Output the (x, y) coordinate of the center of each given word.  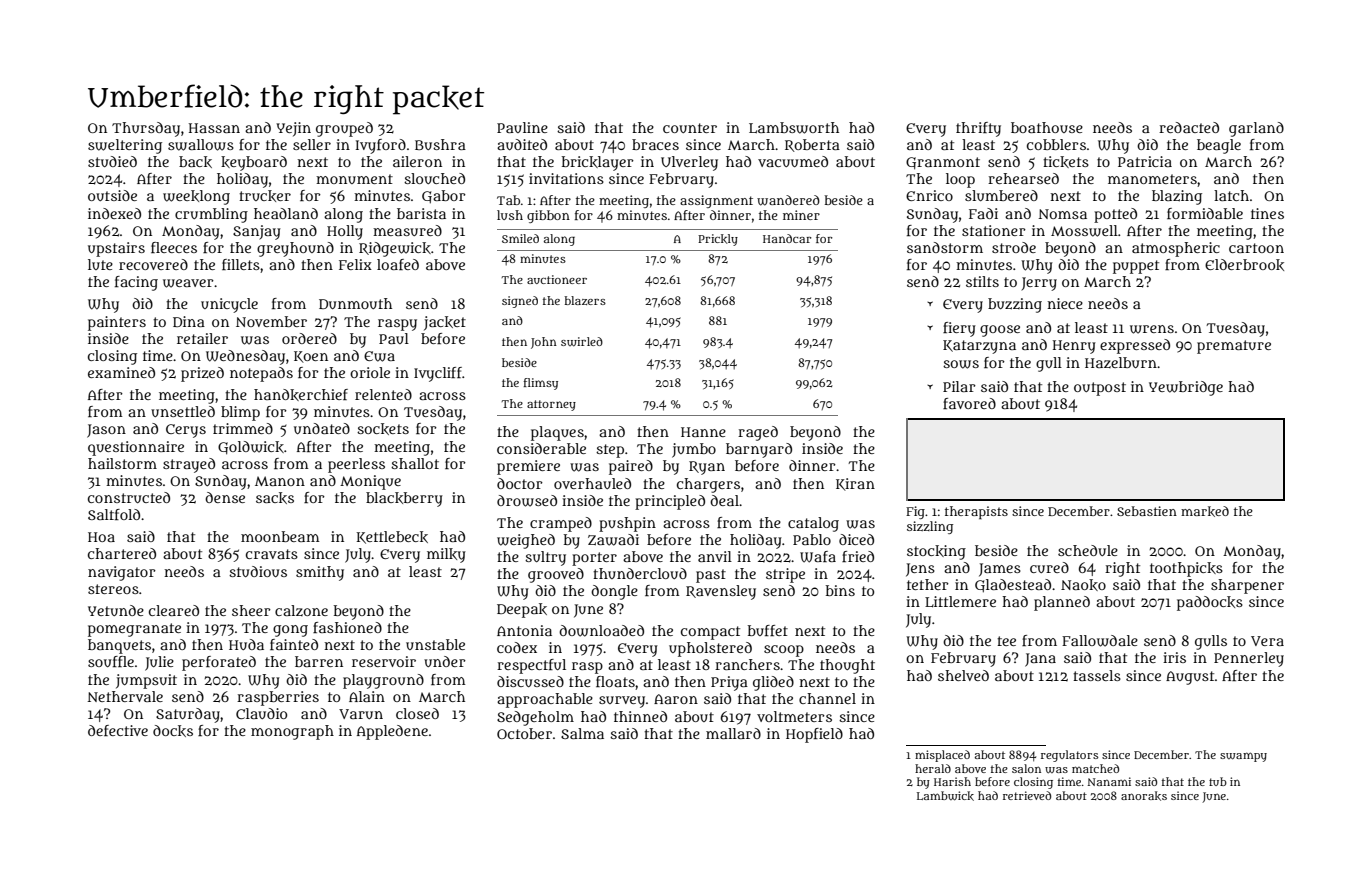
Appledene (392, 732)
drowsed (527, 501)
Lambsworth (794, 128)
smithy (320, 573)
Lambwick (945, 796)
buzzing (1015, 305)
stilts (982, 281)
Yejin (293, 129)
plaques (557, 433)
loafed (398, 264)
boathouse (1047, 127)
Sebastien (1147, 511)
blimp (240, 413)
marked (1205, 511)
